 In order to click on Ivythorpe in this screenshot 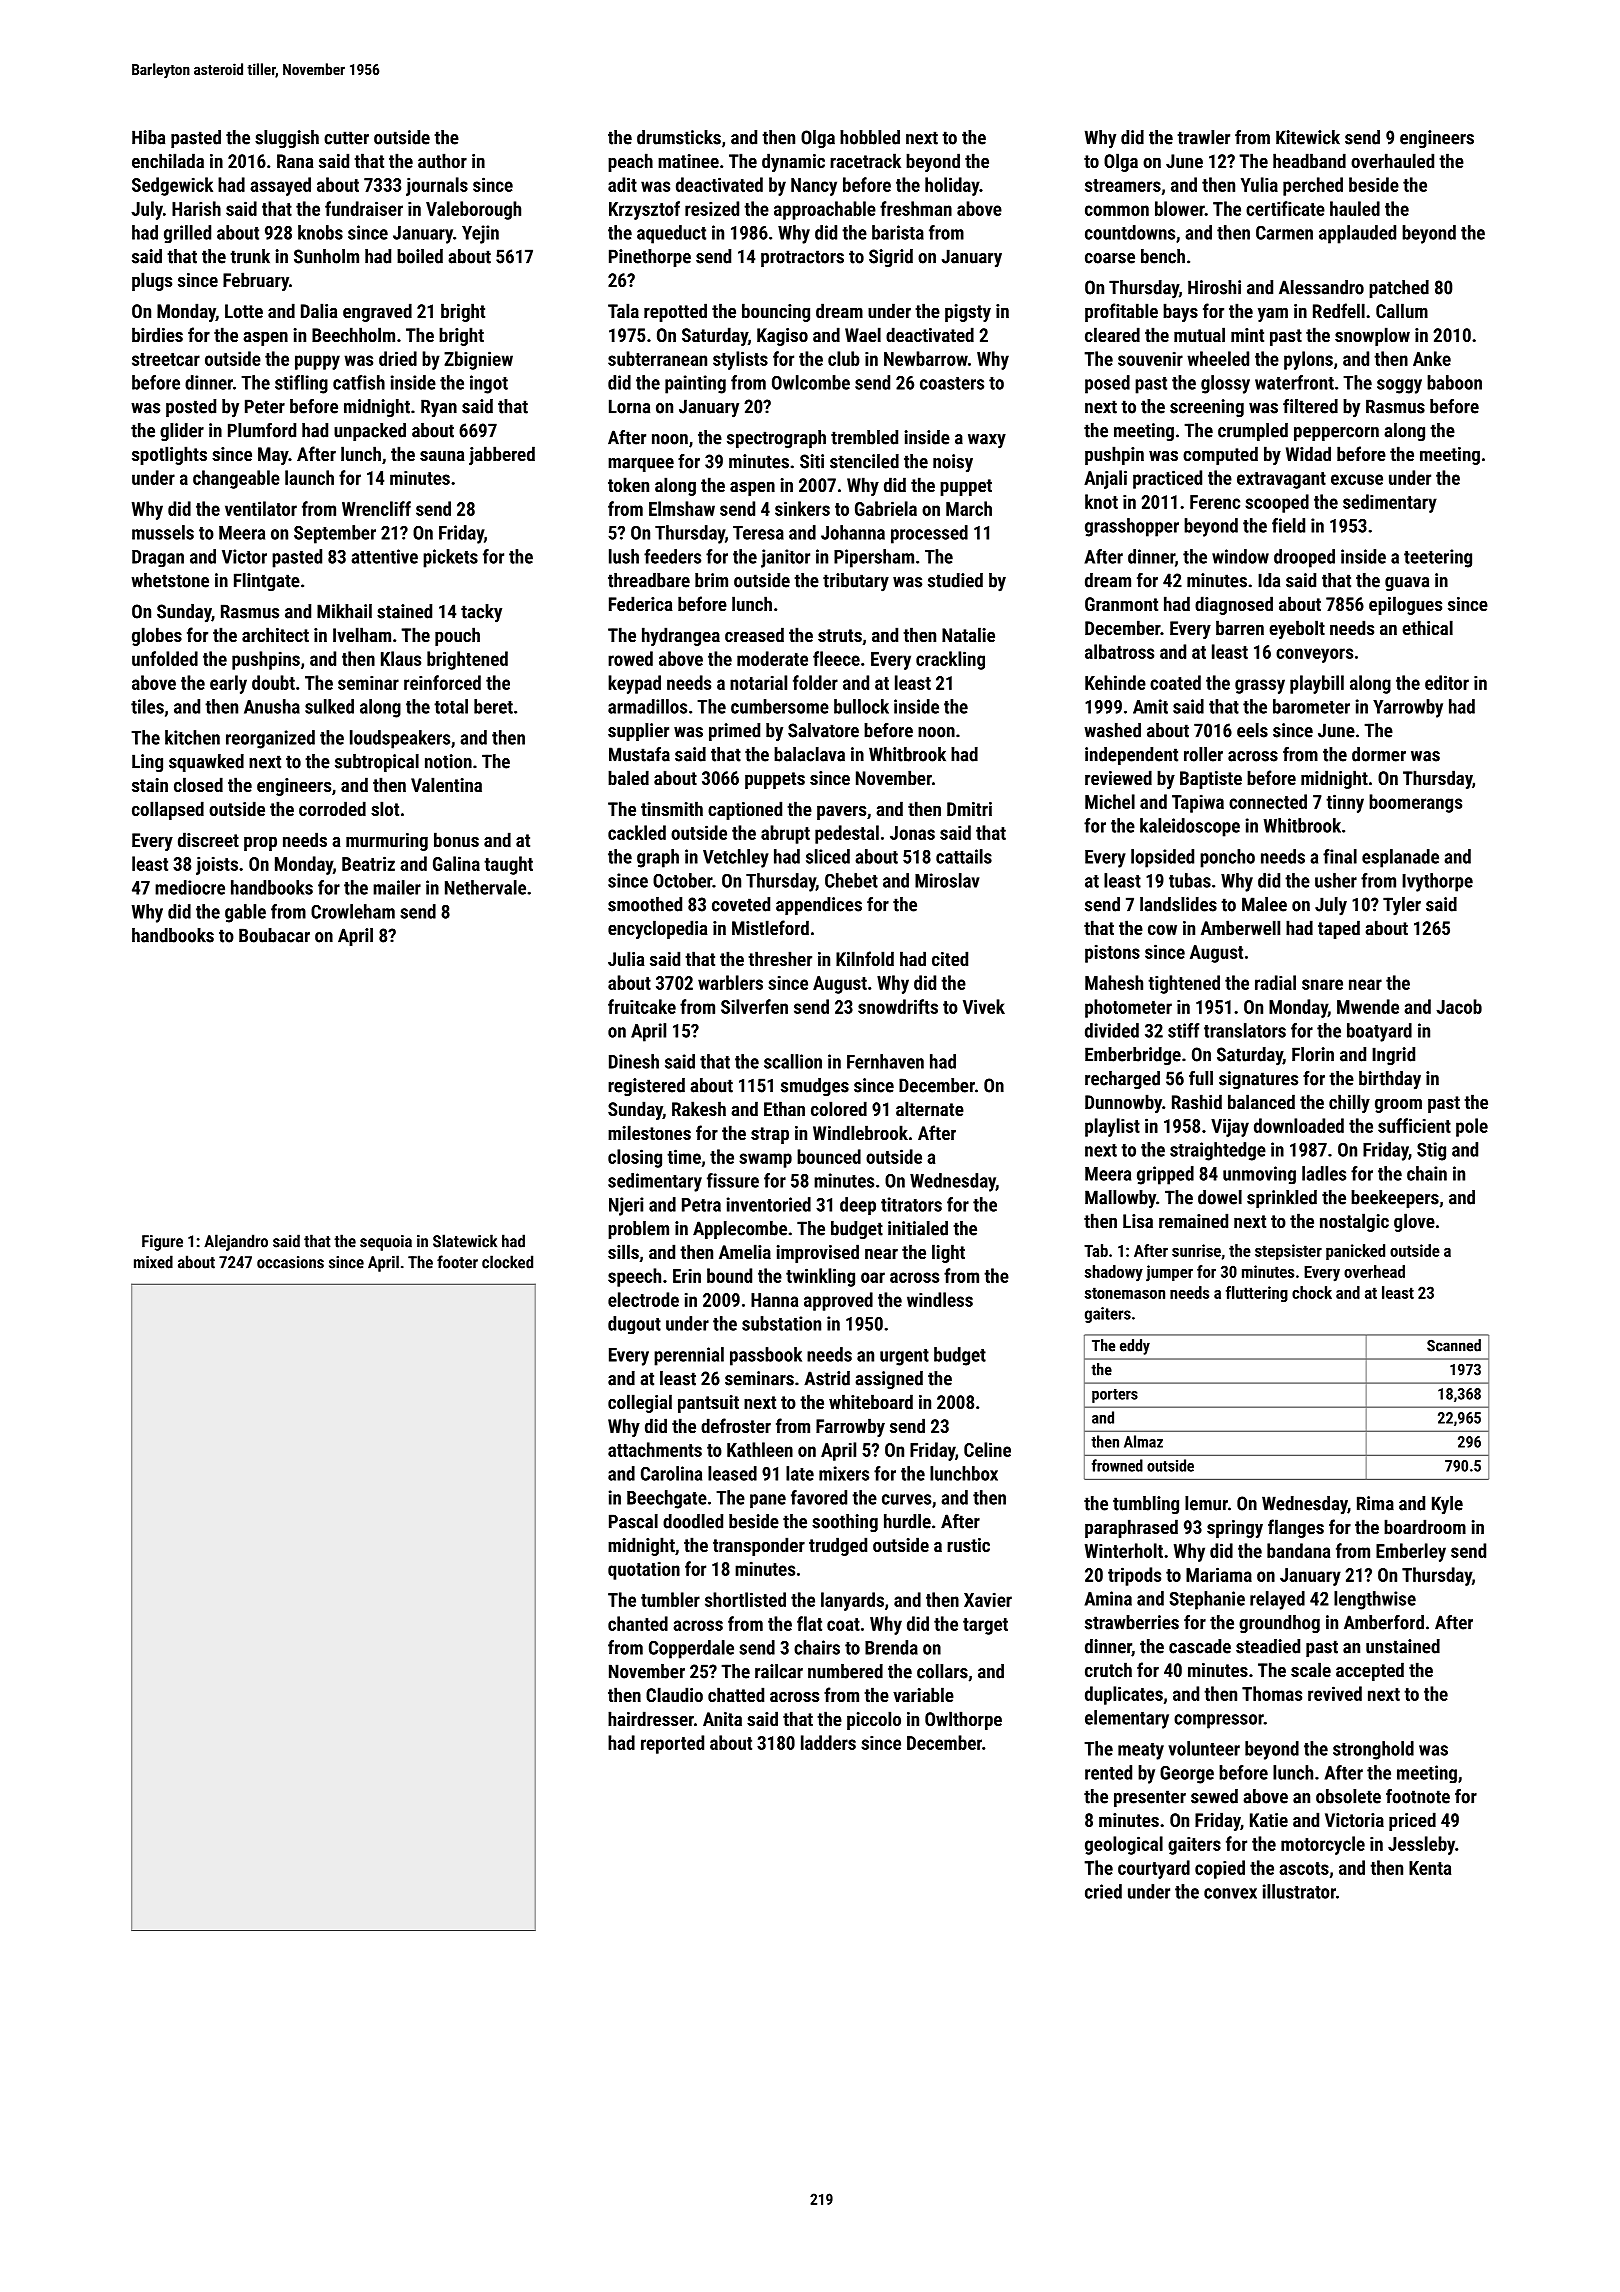, I will do `click(1437, 882)`.
